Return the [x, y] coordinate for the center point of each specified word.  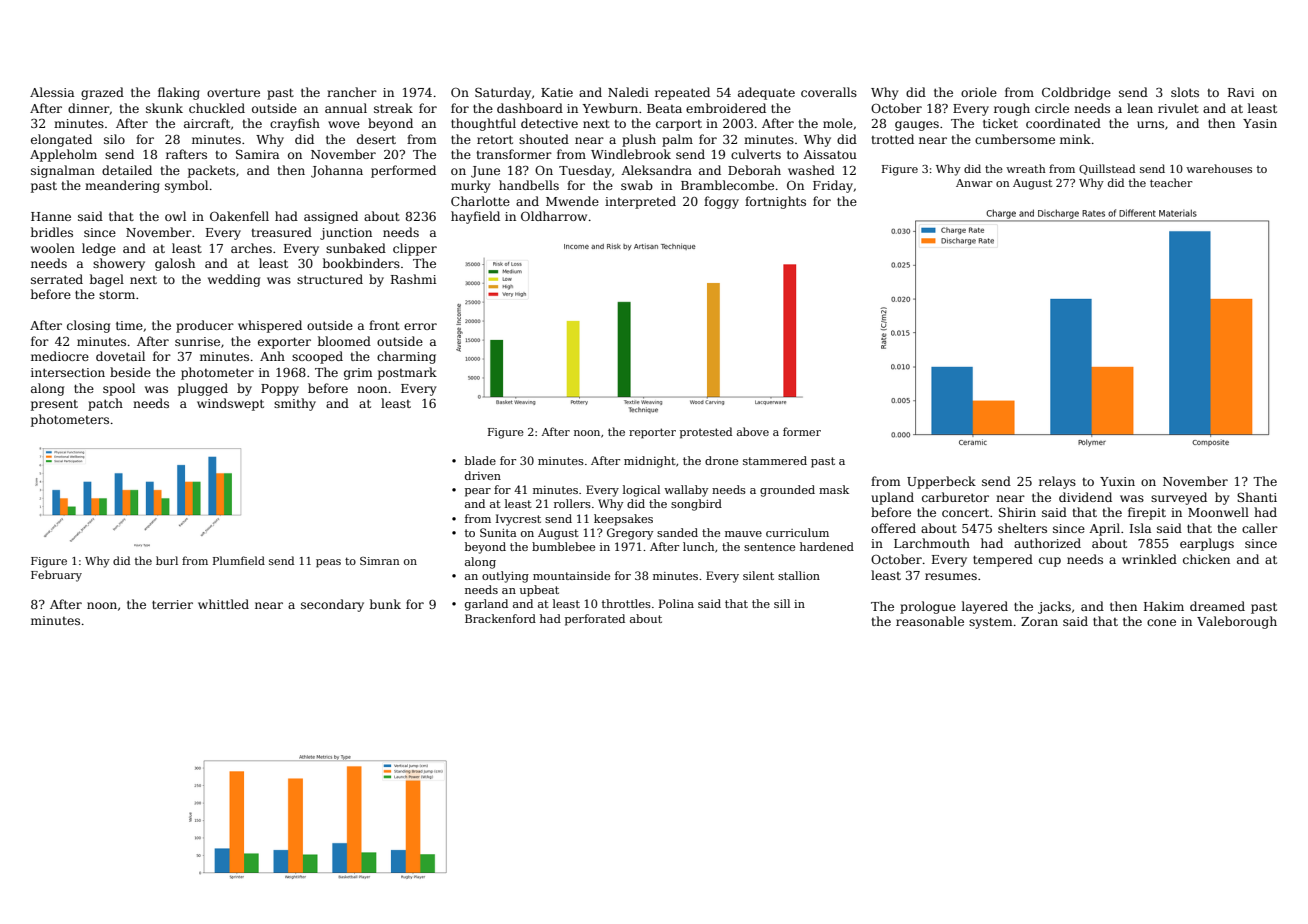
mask [834, 489]
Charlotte [480, 201]
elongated [61, 140]
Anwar [974, 183]
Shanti [1257, 497]
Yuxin [1117, 481]
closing [88, 326]
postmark [407, 373]
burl [167, 560]
